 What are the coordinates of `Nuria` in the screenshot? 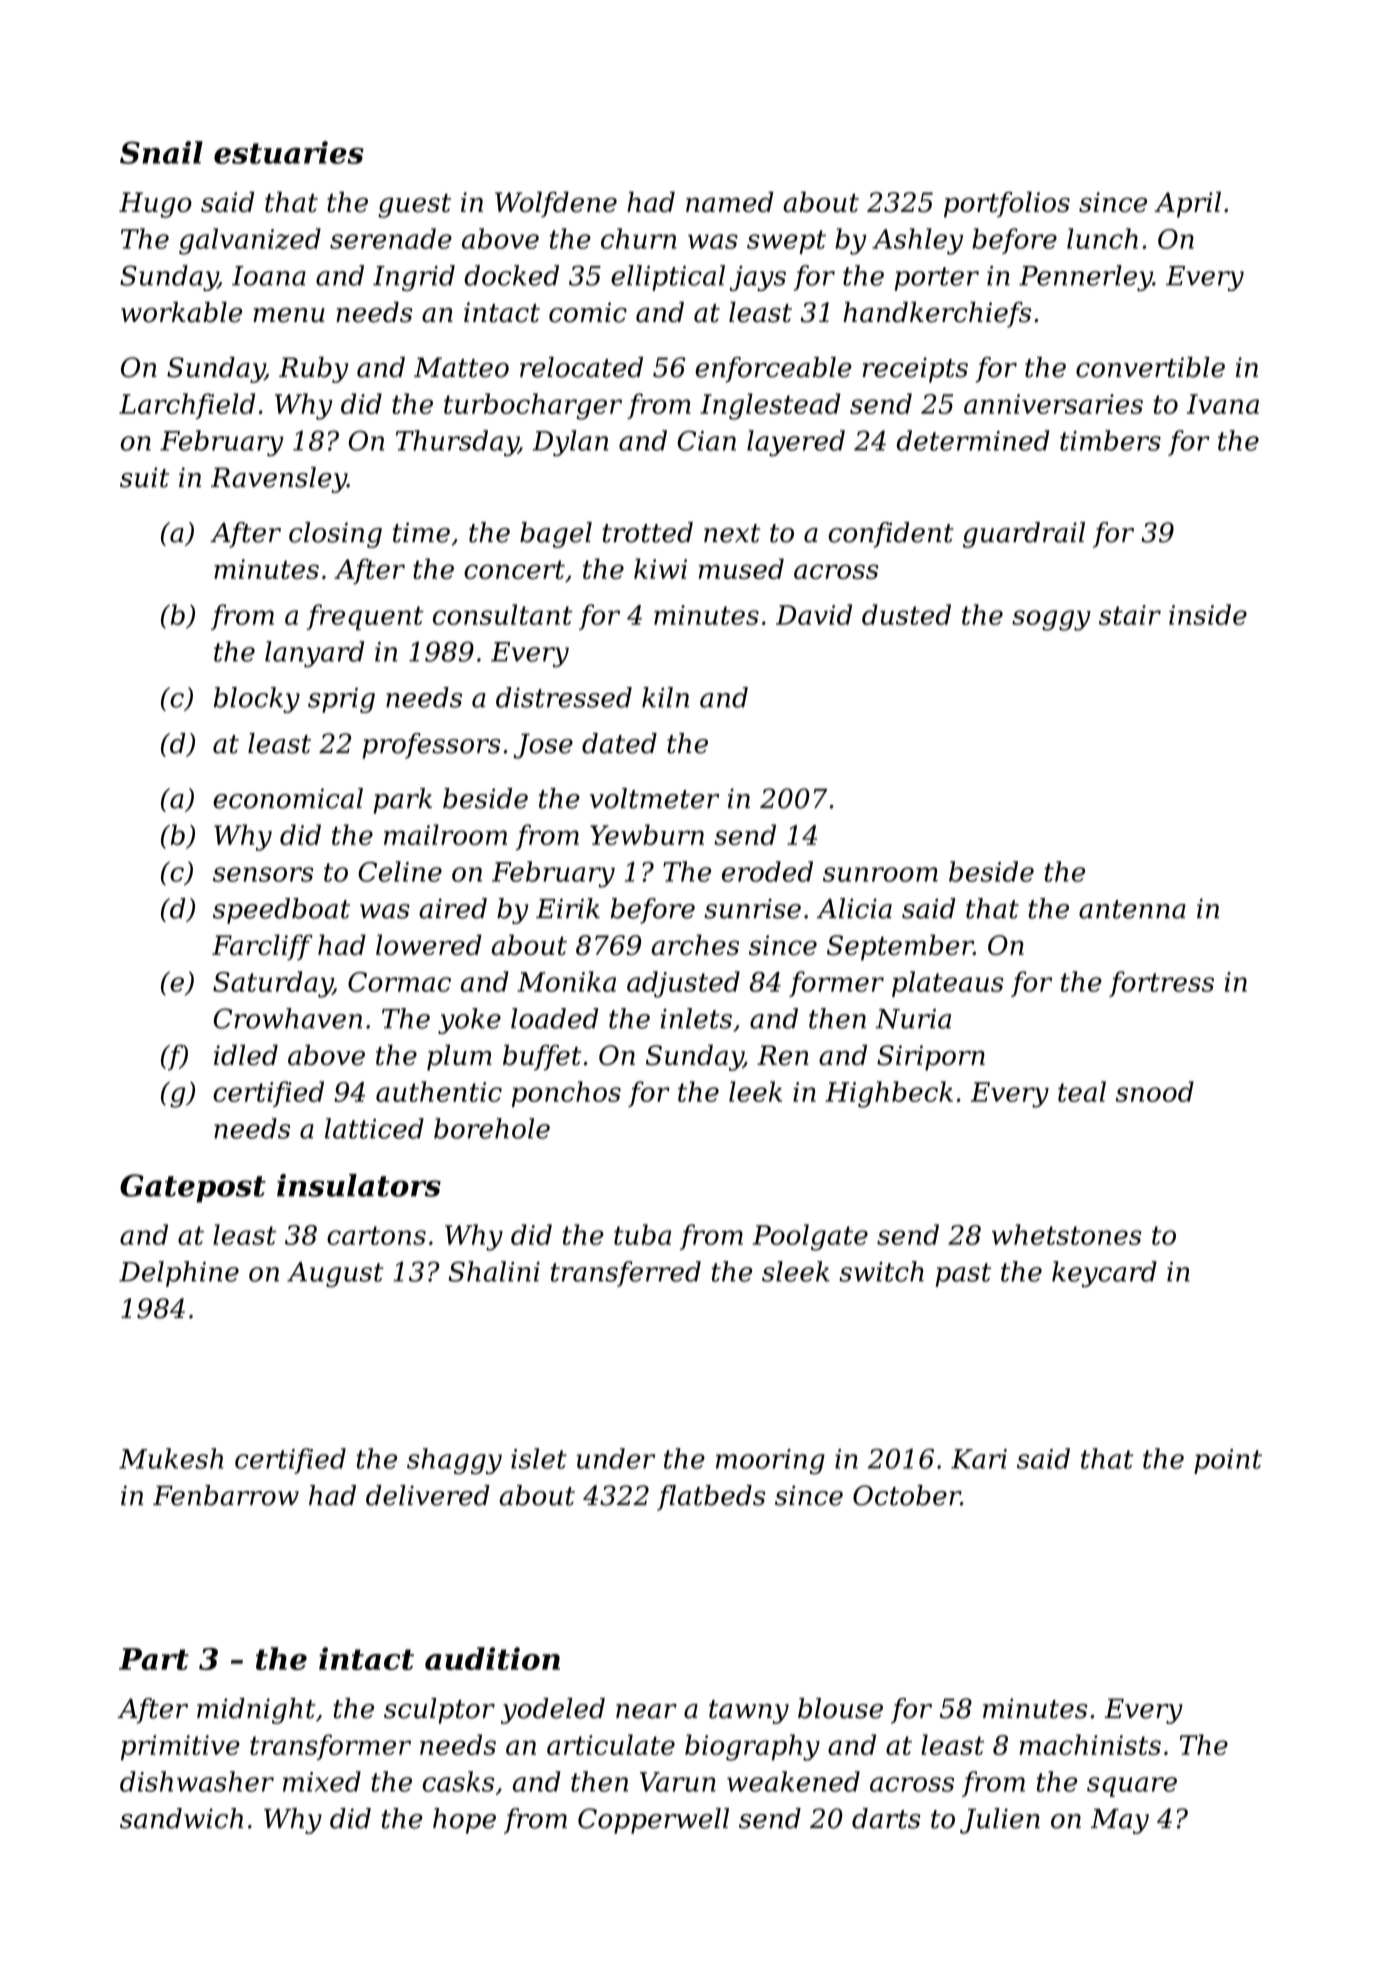 It's located at (913, 1019).
